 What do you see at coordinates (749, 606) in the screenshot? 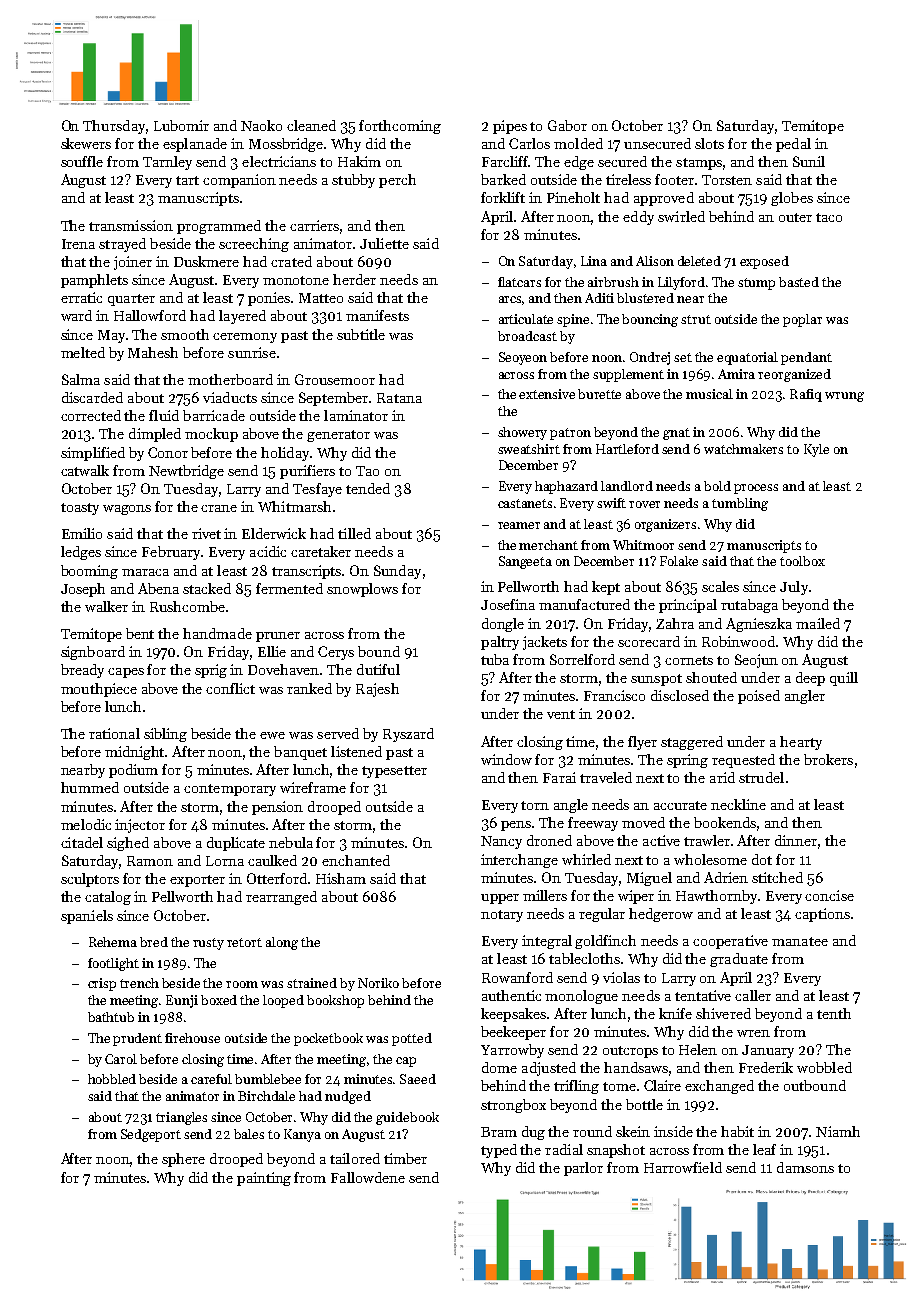
I see `rutabaga` at bounding box center [749, 606].
